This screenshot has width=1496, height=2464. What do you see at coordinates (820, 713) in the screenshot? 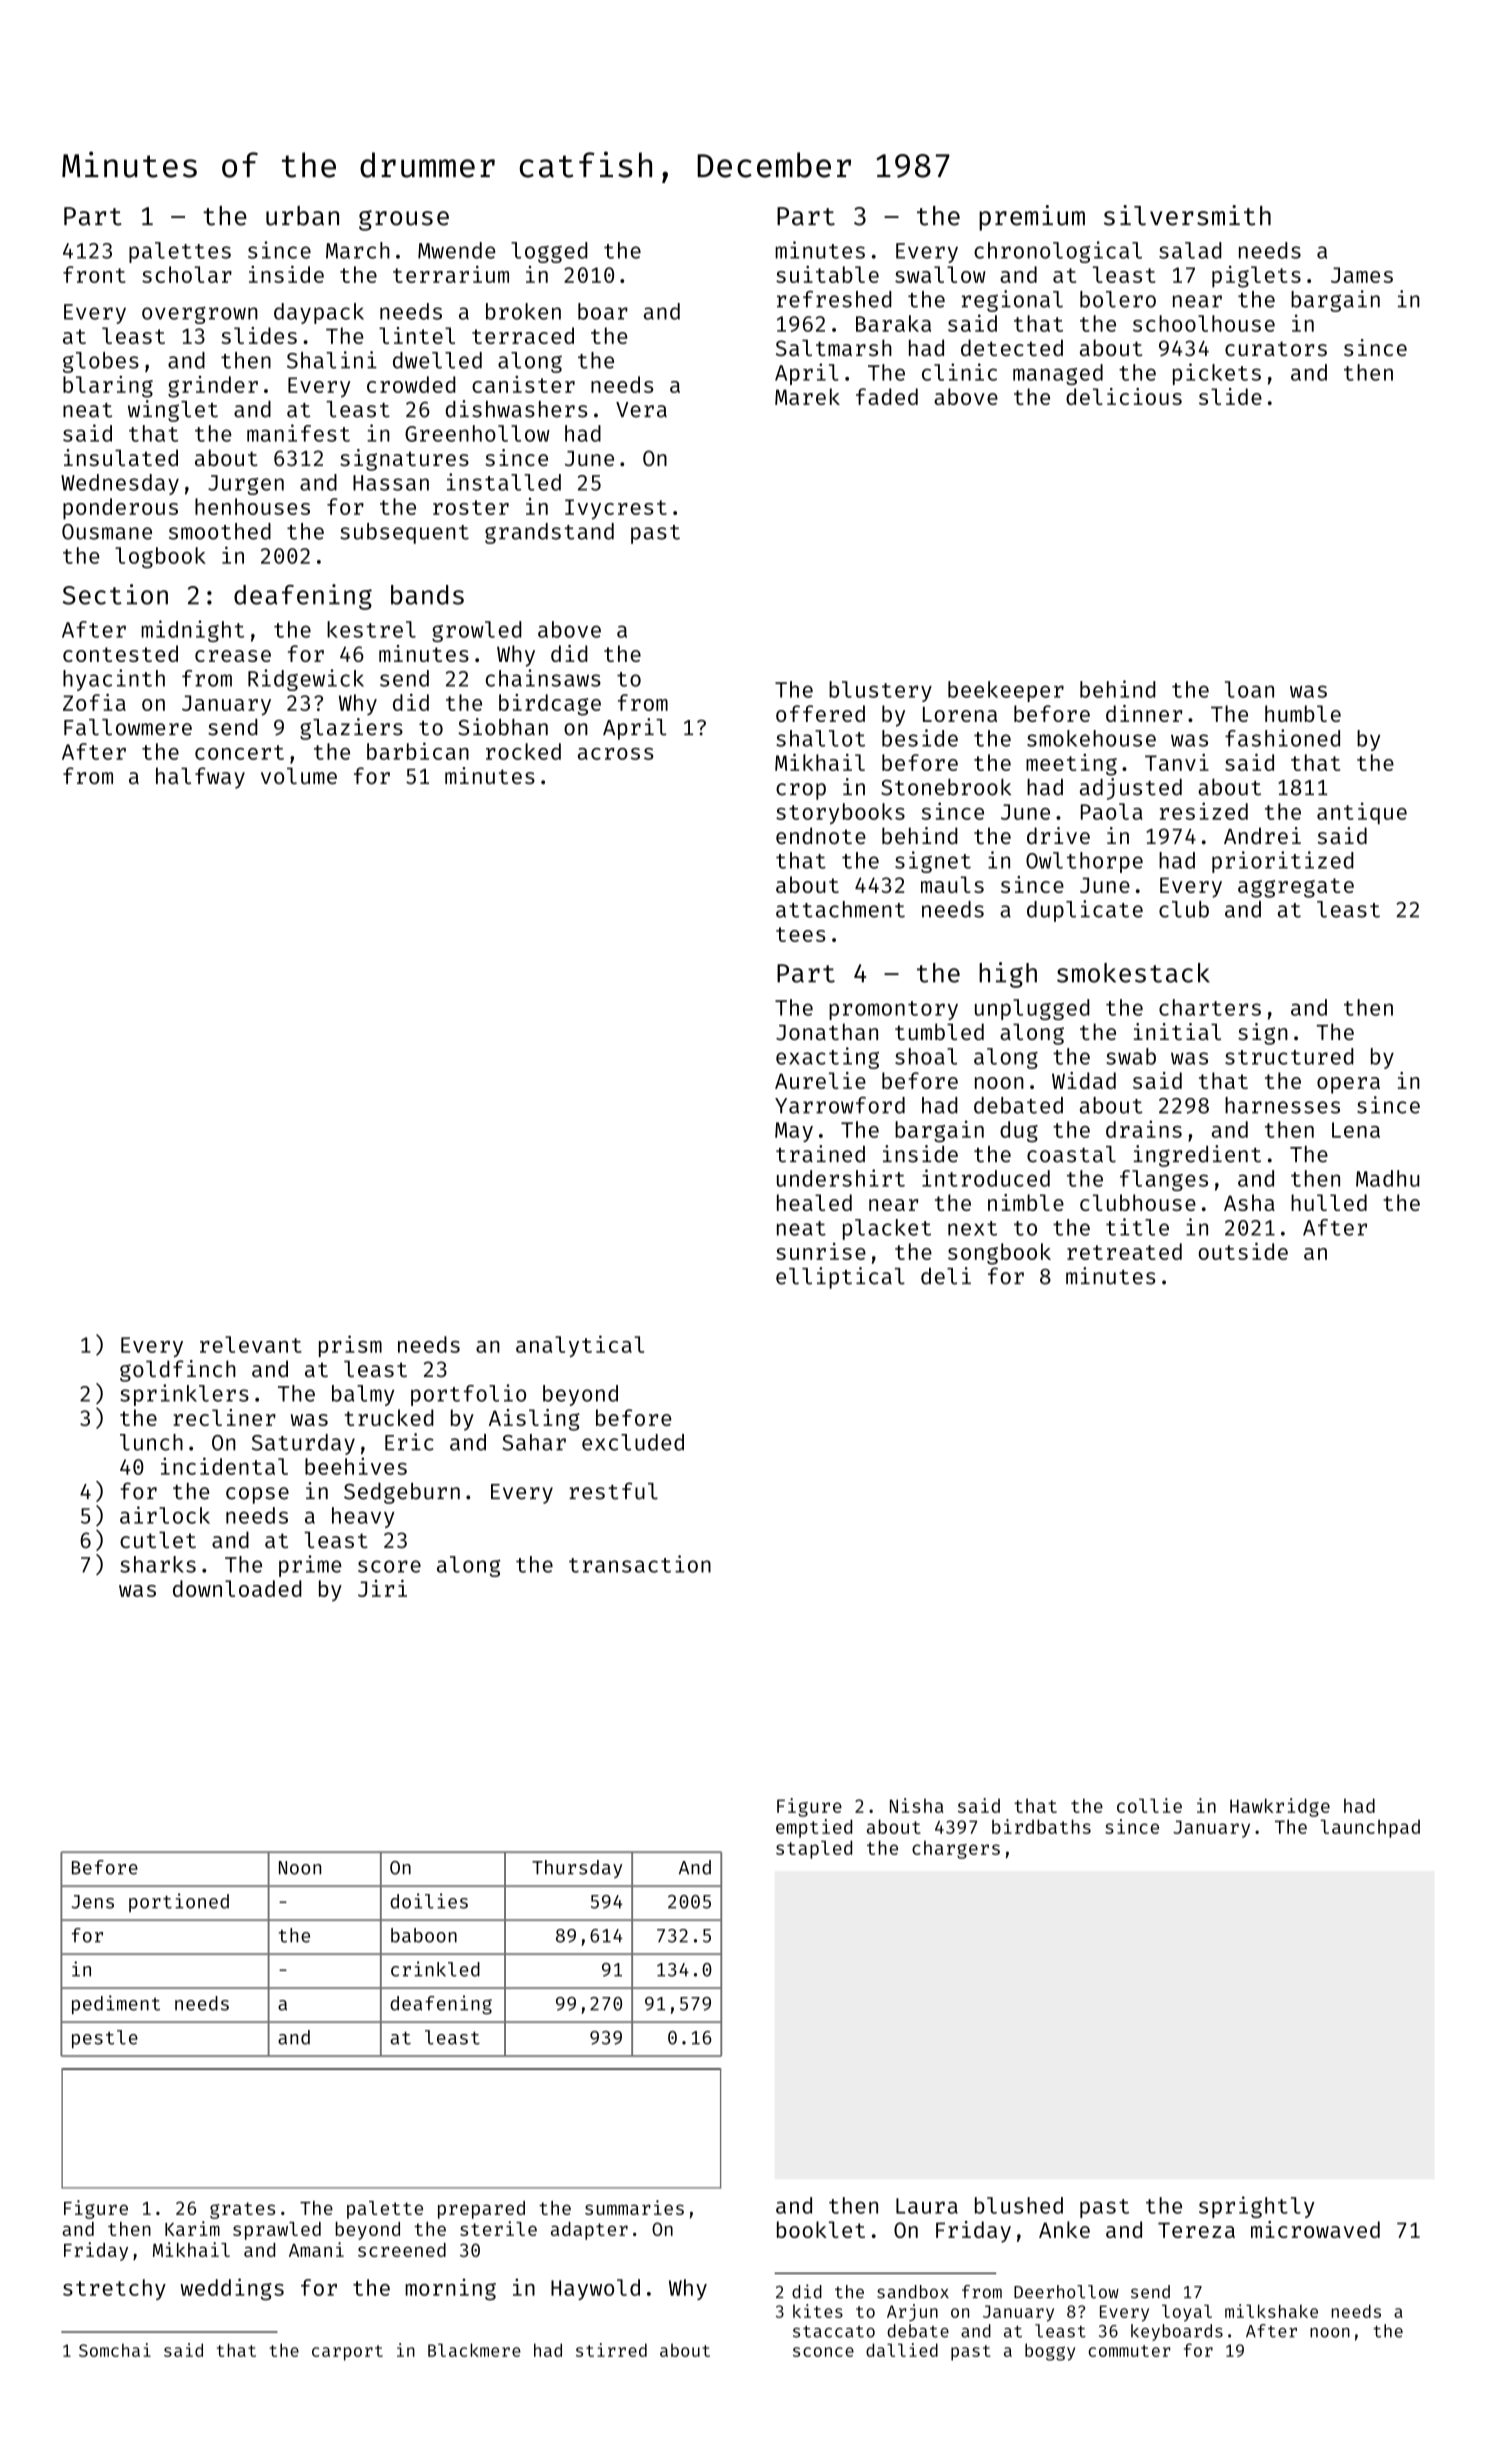
I see `offered` at bounding box center [820, 713].
